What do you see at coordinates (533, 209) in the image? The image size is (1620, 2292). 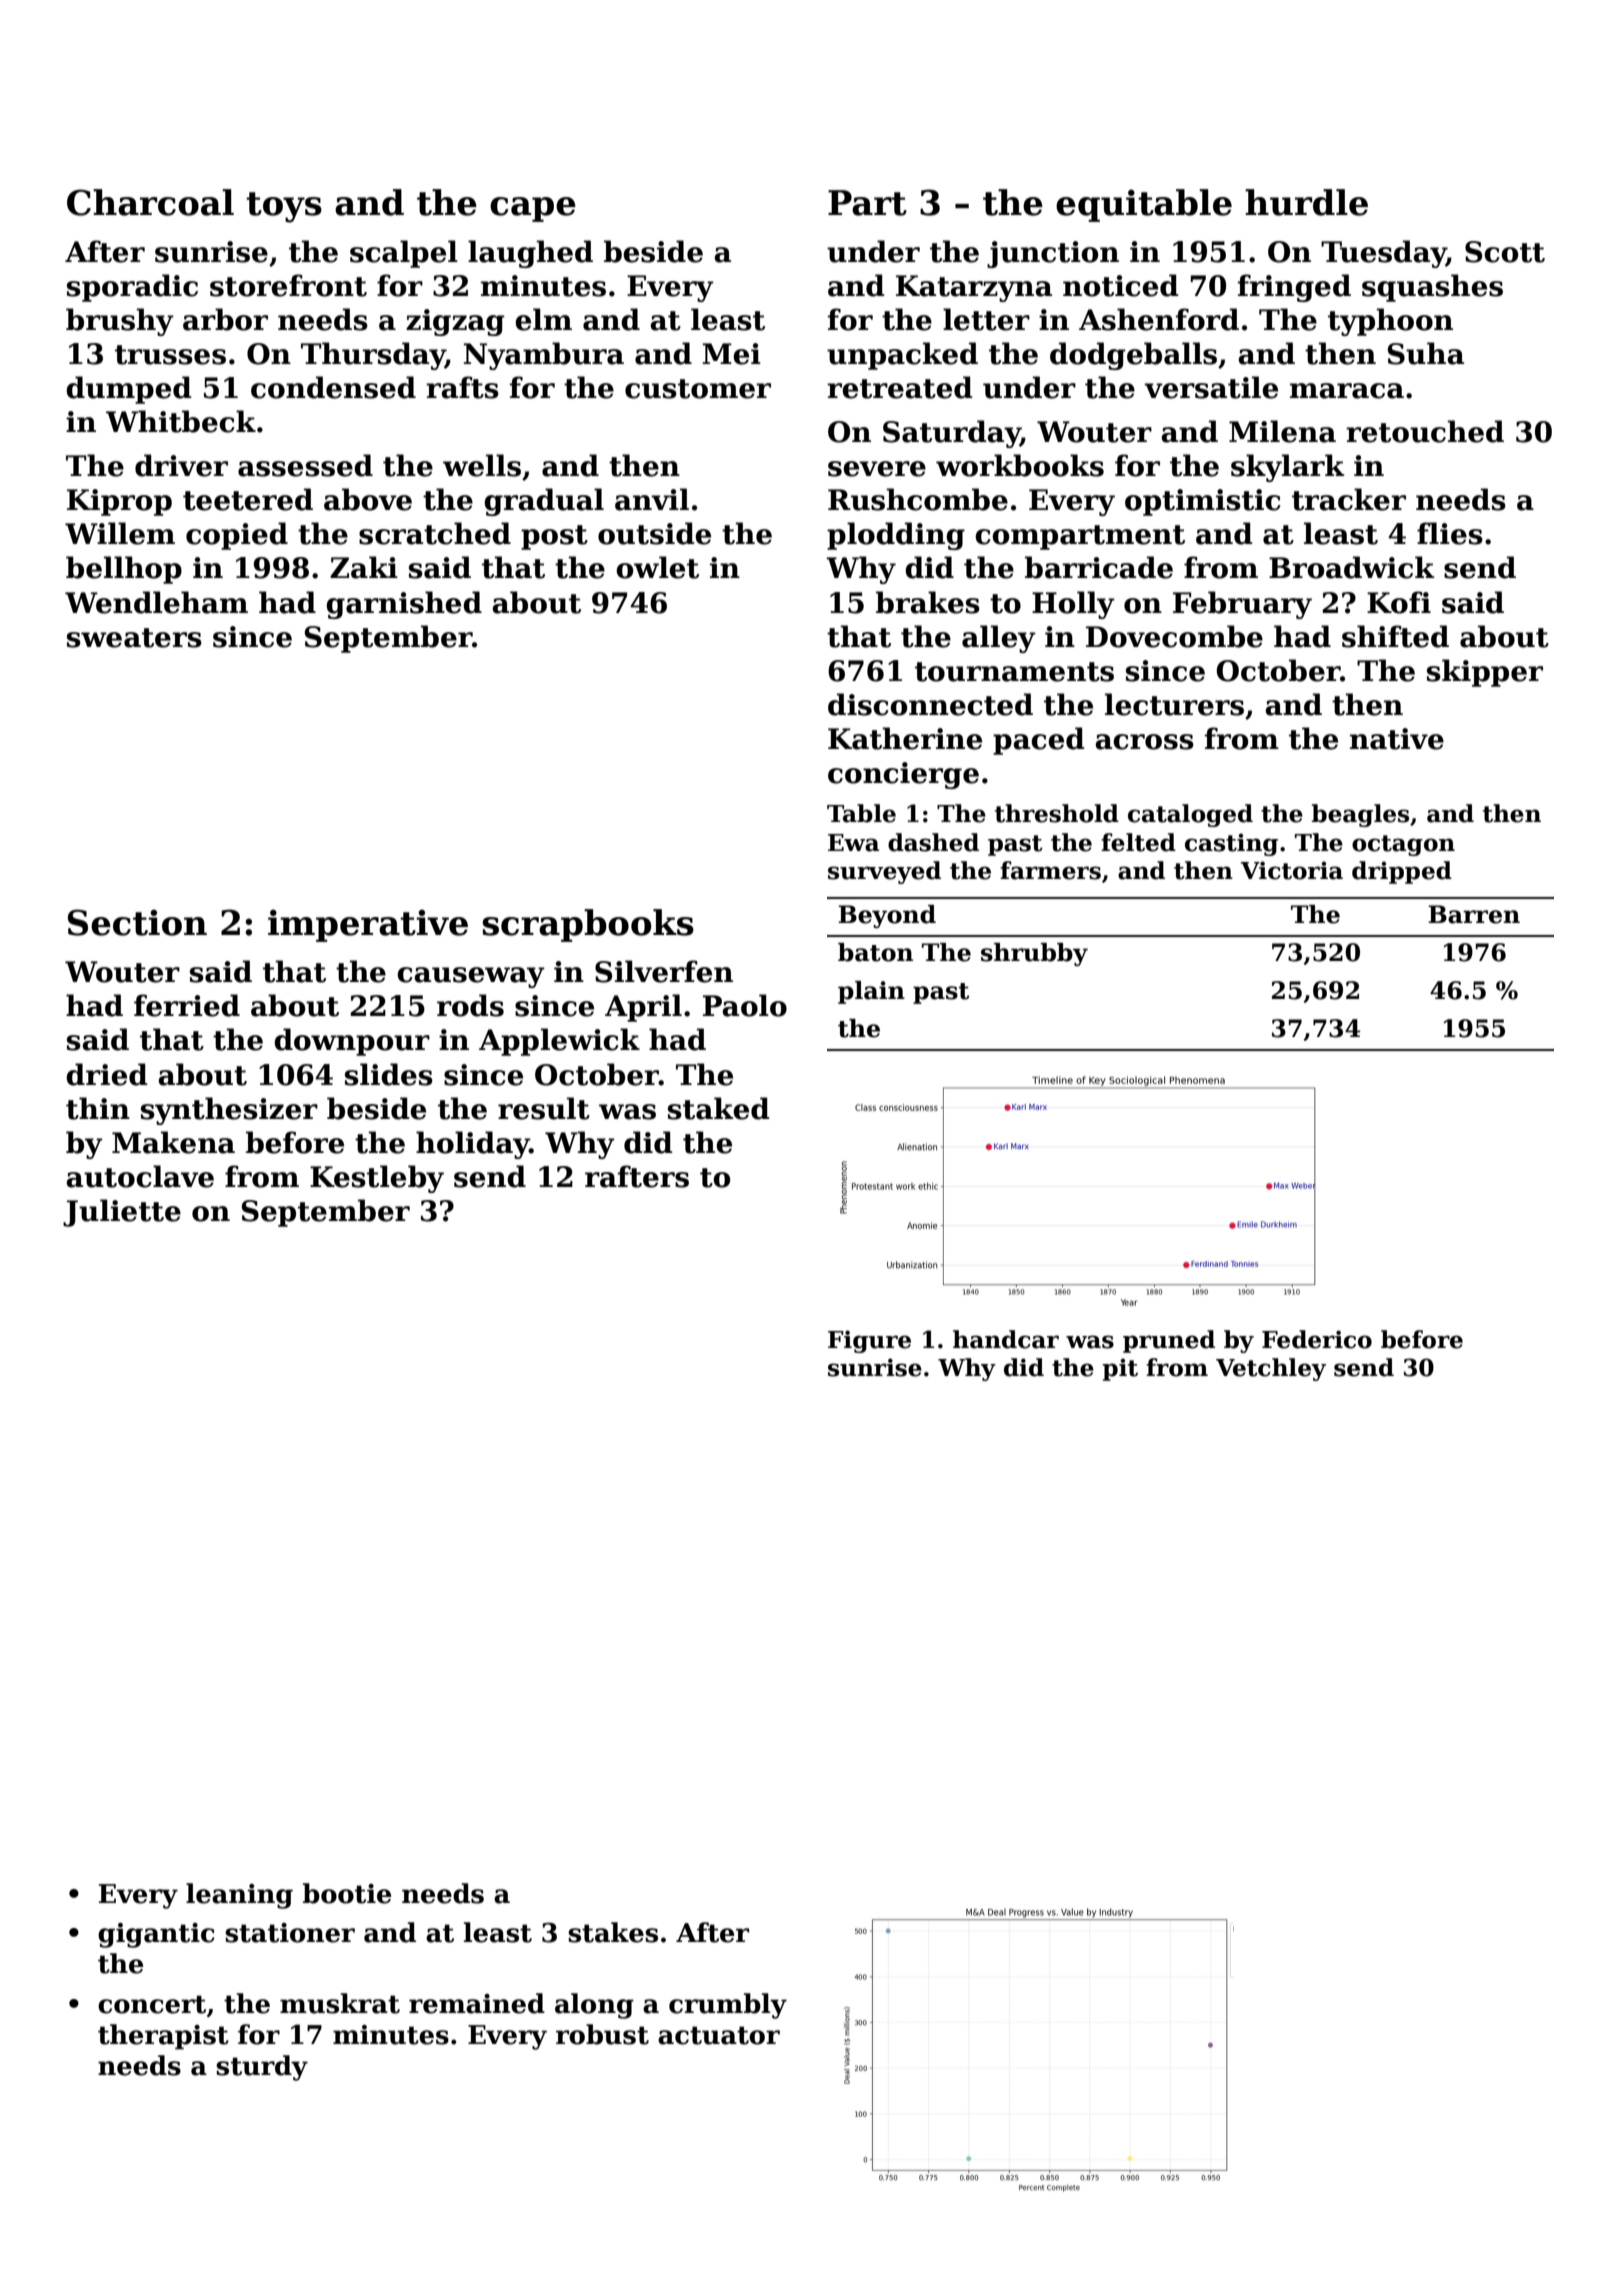 I see `cape` at bounding box center [533, 209].
